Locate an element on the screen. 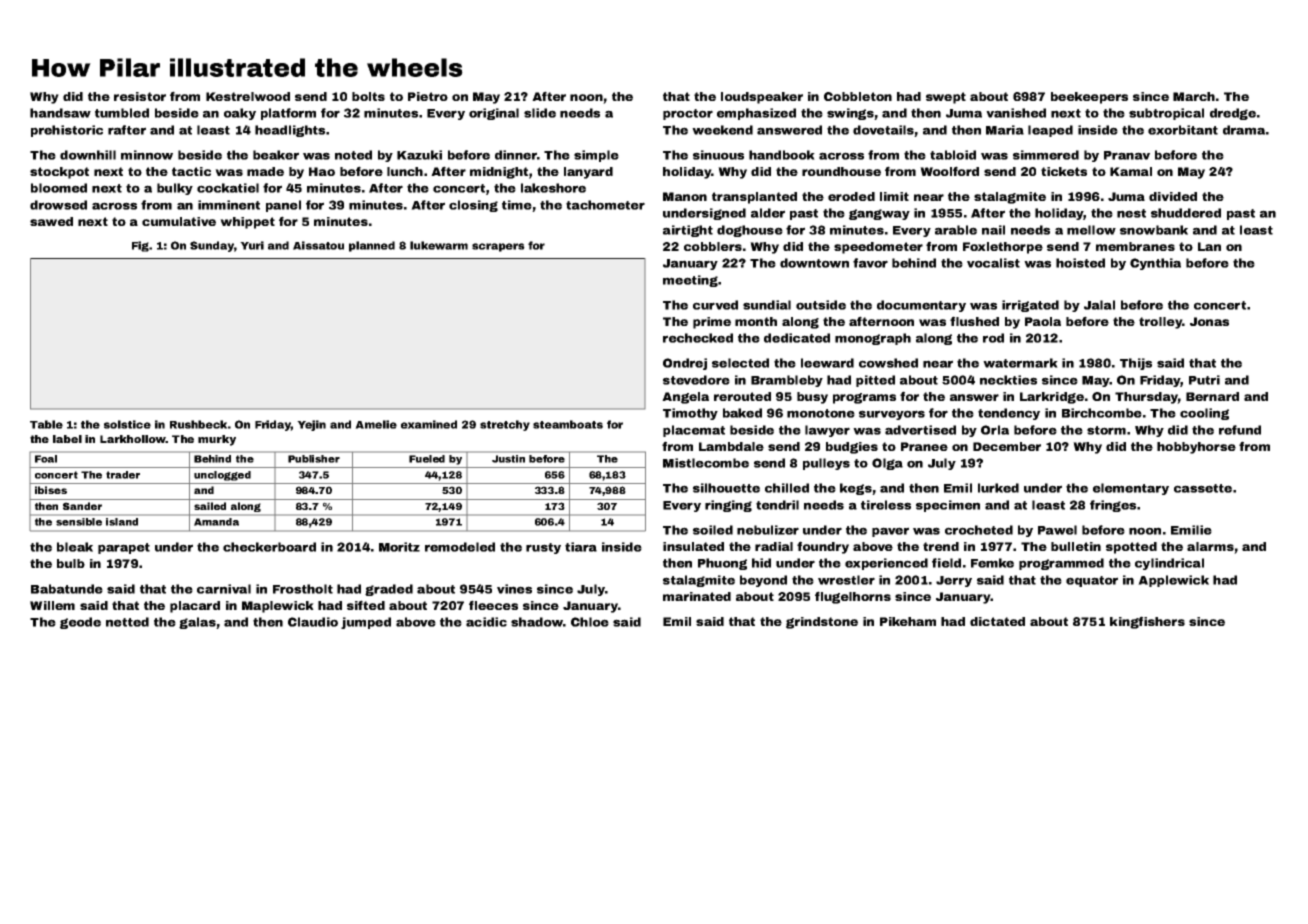 Image resolution: width=1308 pixels, height=924 pixels. flushed is located at coordinates (974, 321).
